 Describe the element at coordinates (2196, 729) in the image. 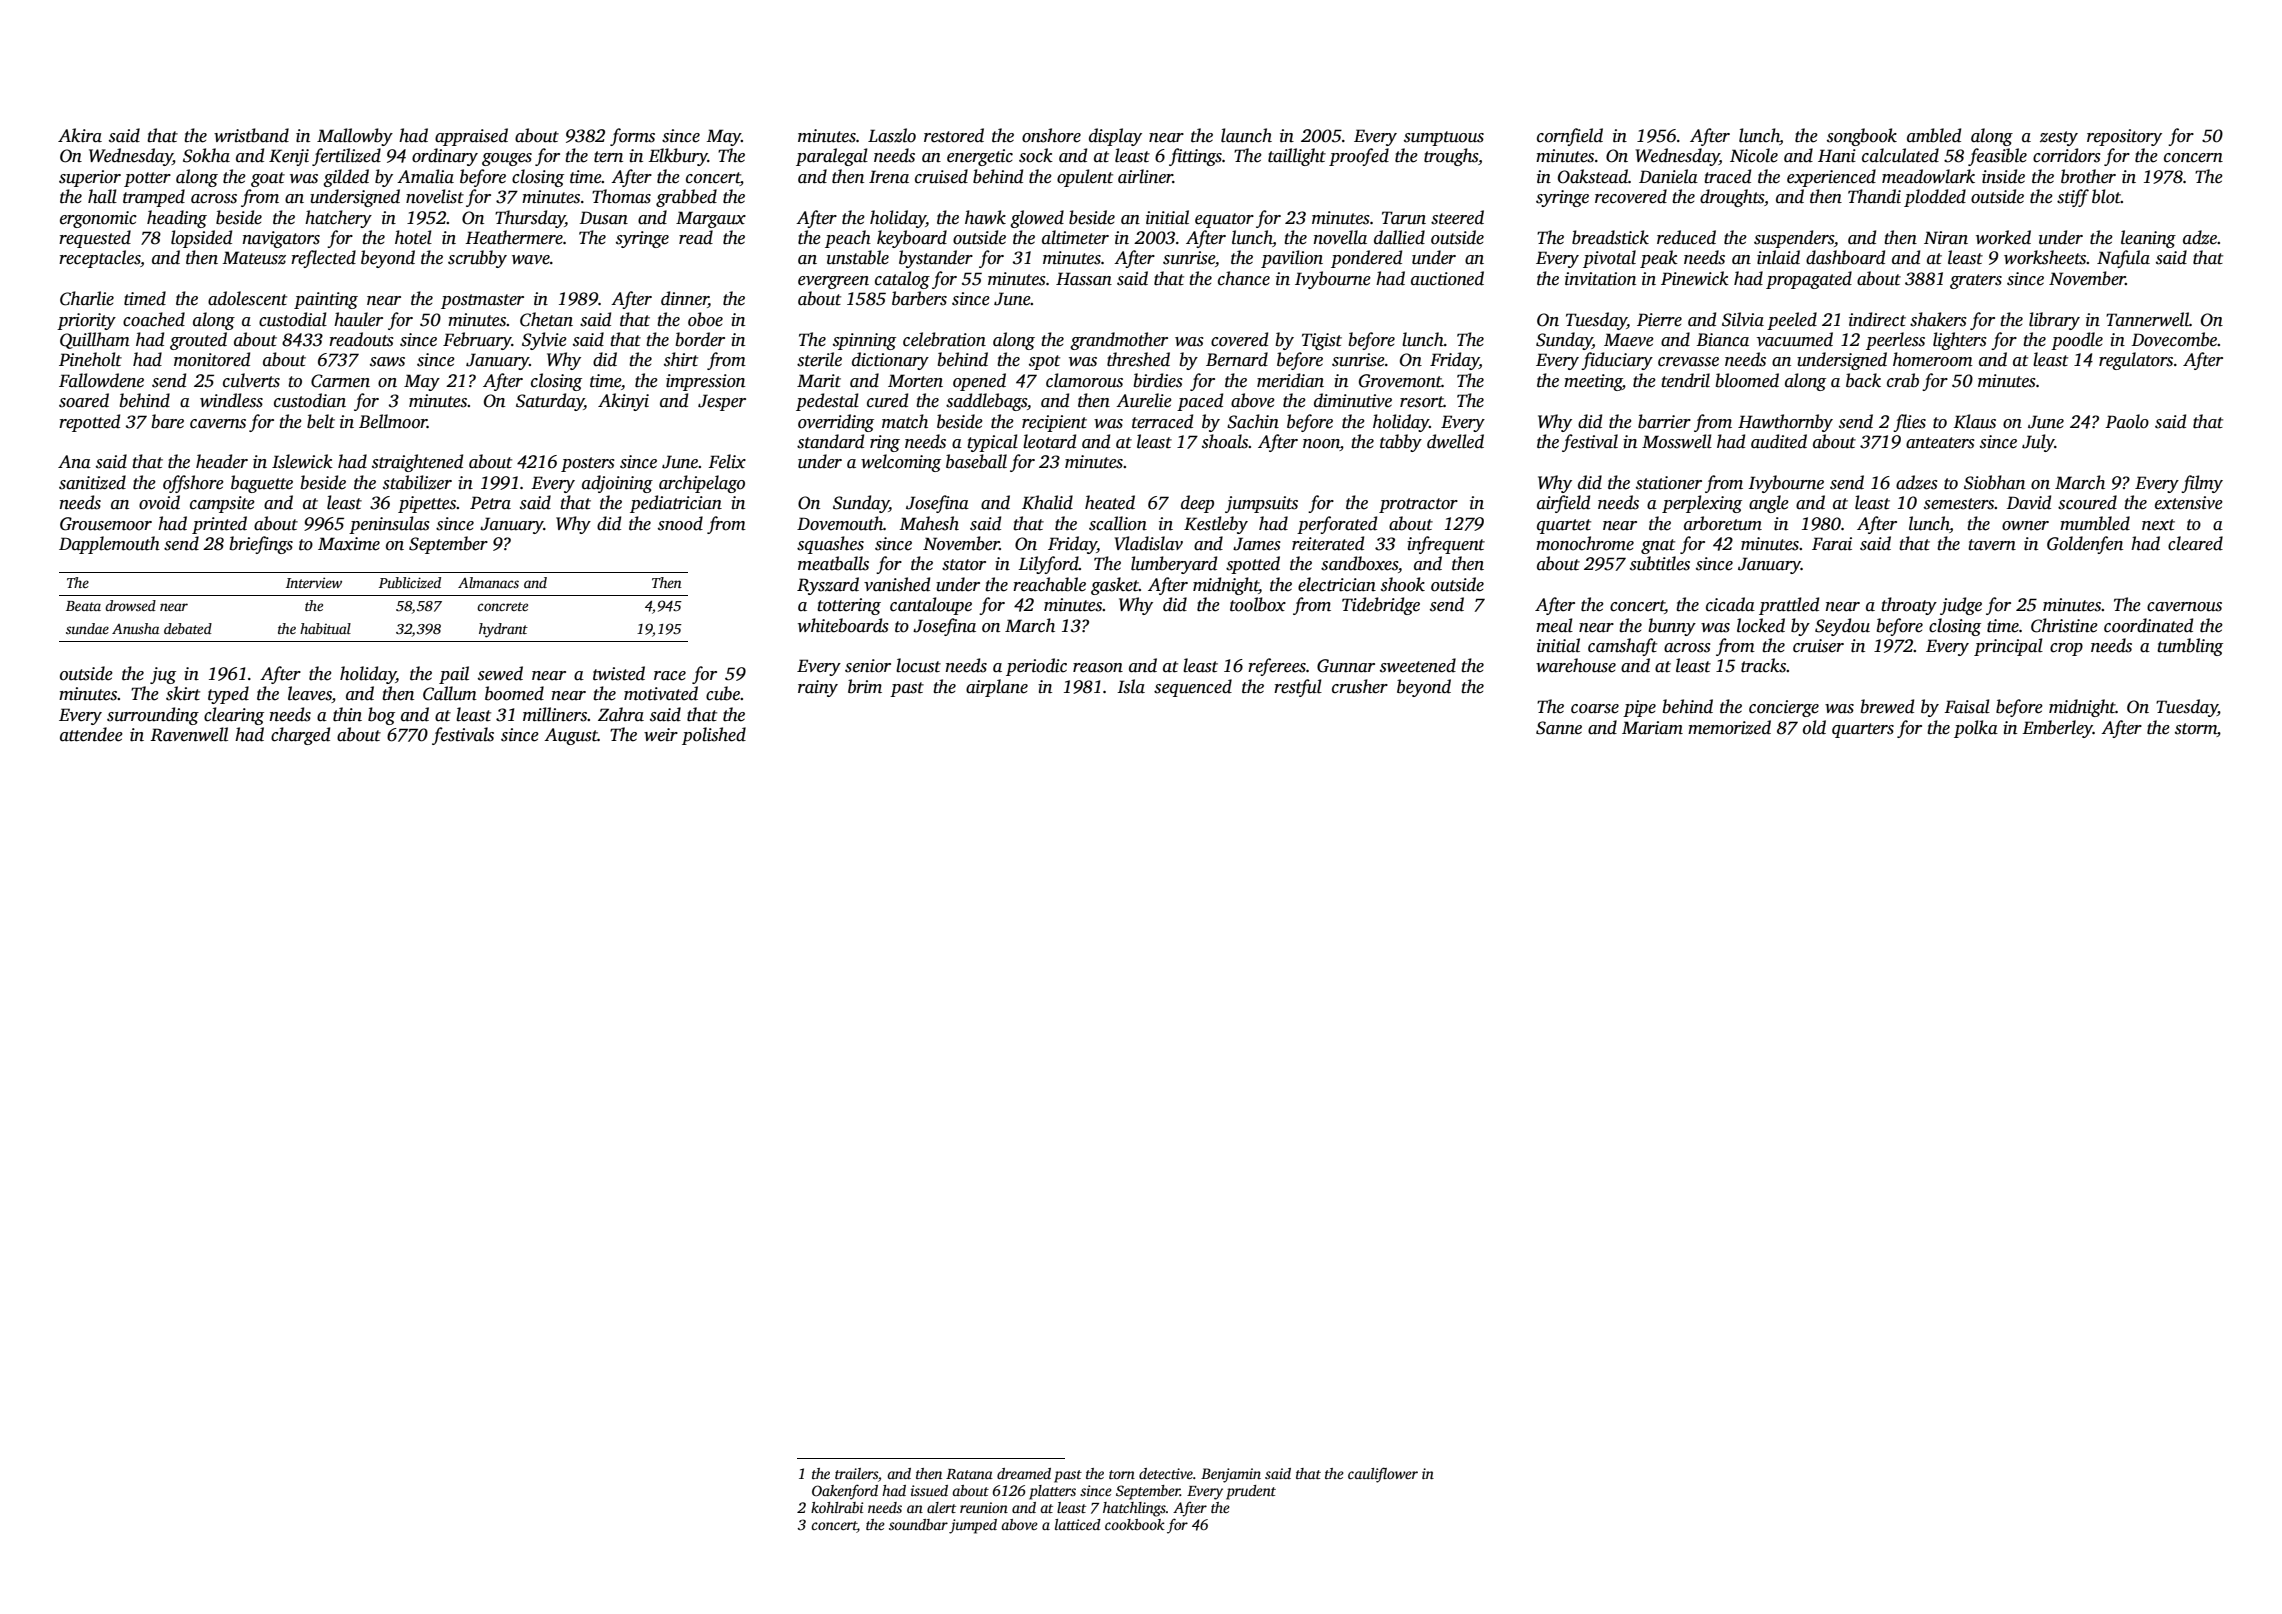

I see `storm` at that location.
